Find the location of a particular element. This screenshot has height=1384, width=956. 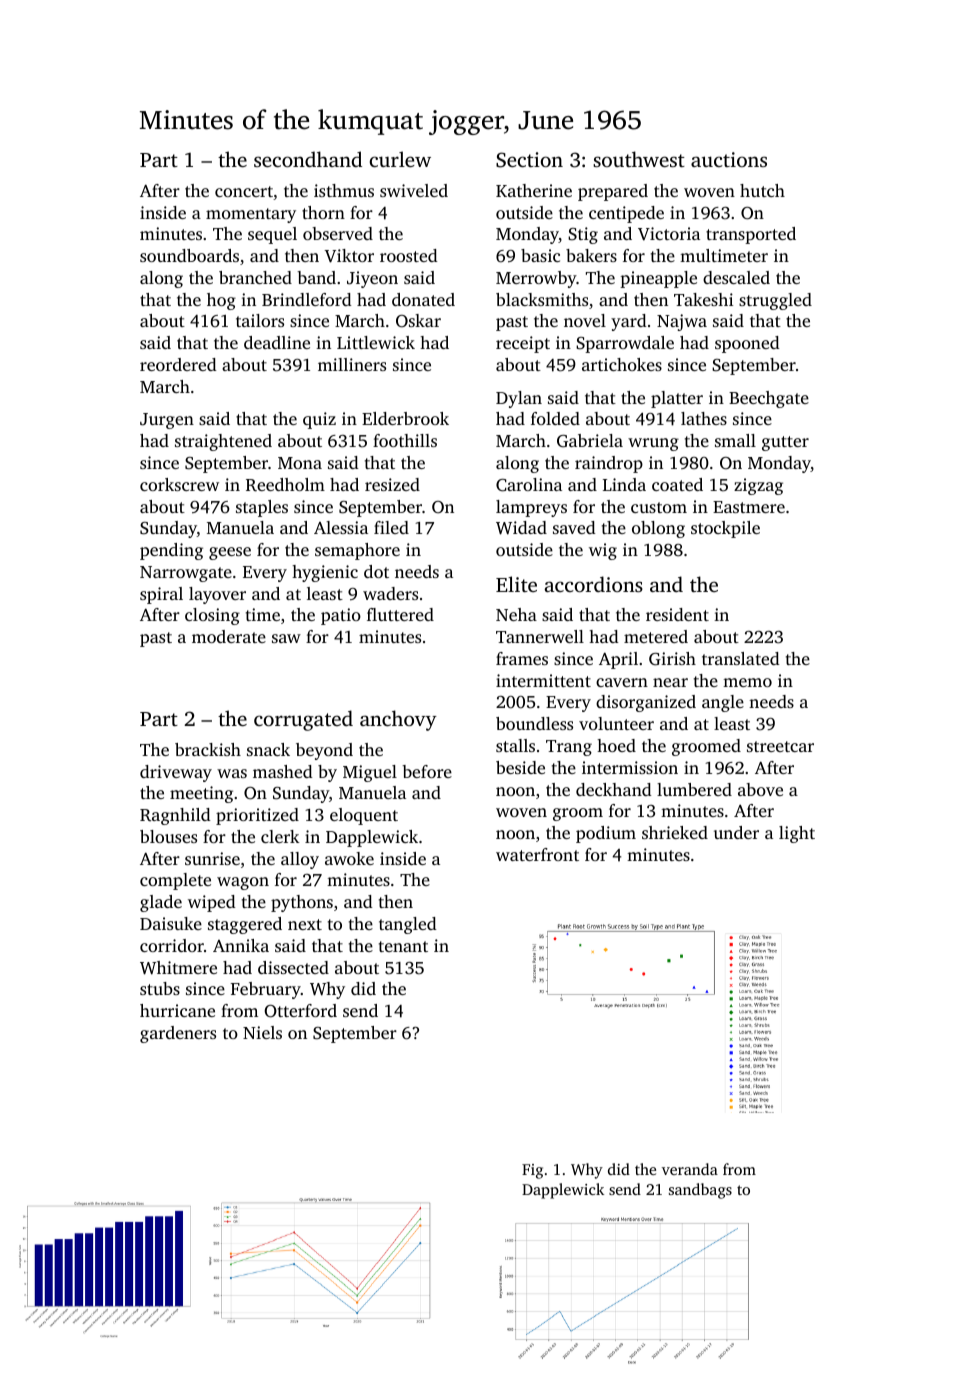

fluttered is located at coordinates (400, 614).
